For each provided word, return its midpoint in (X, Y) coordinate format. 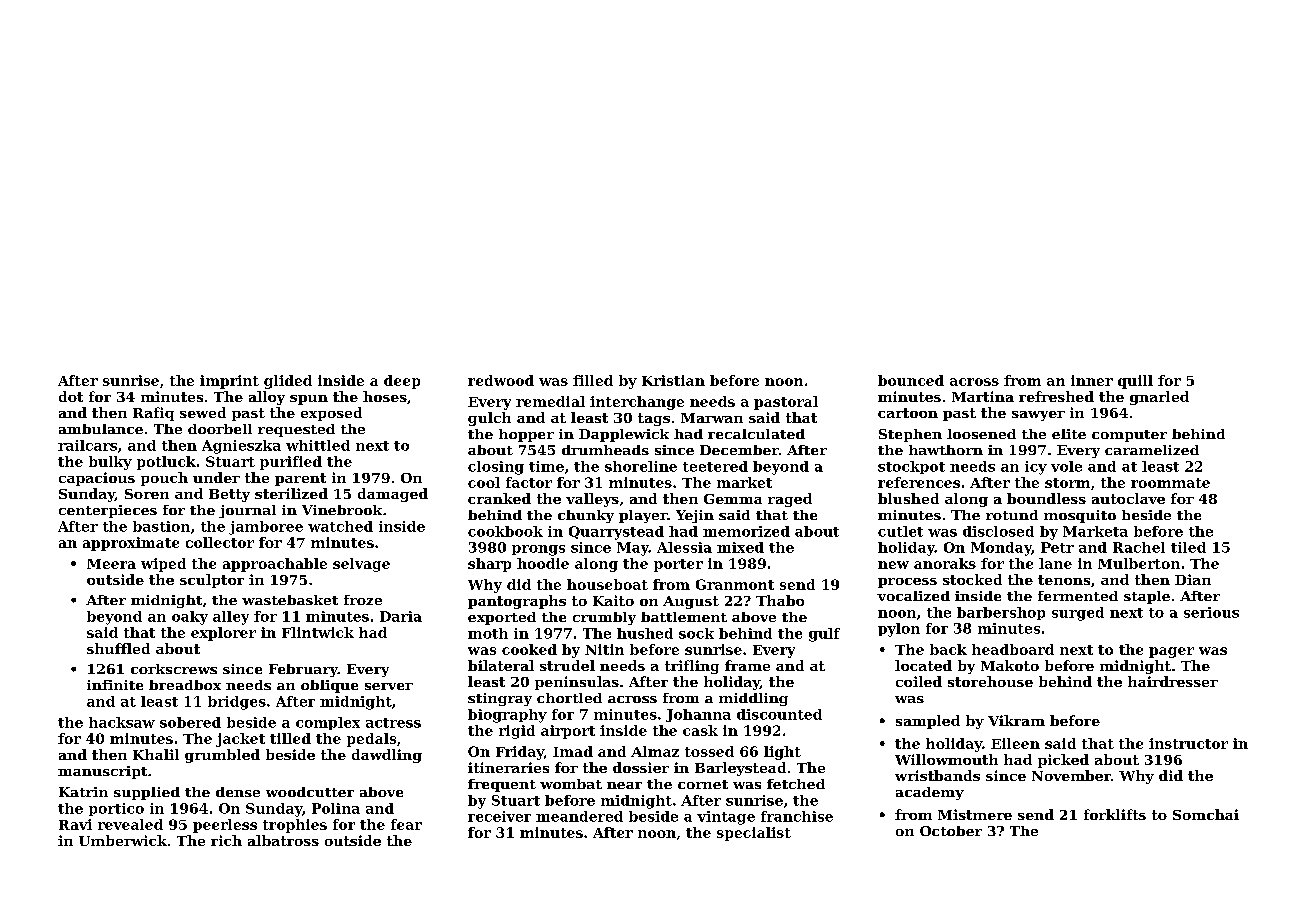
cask (700, 730)
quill (1135, 382)
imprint (229, 382)
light (782, 753)
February (303, 670)
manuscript (102, 772)
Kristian (673, 380)
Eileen (1015, 743)
